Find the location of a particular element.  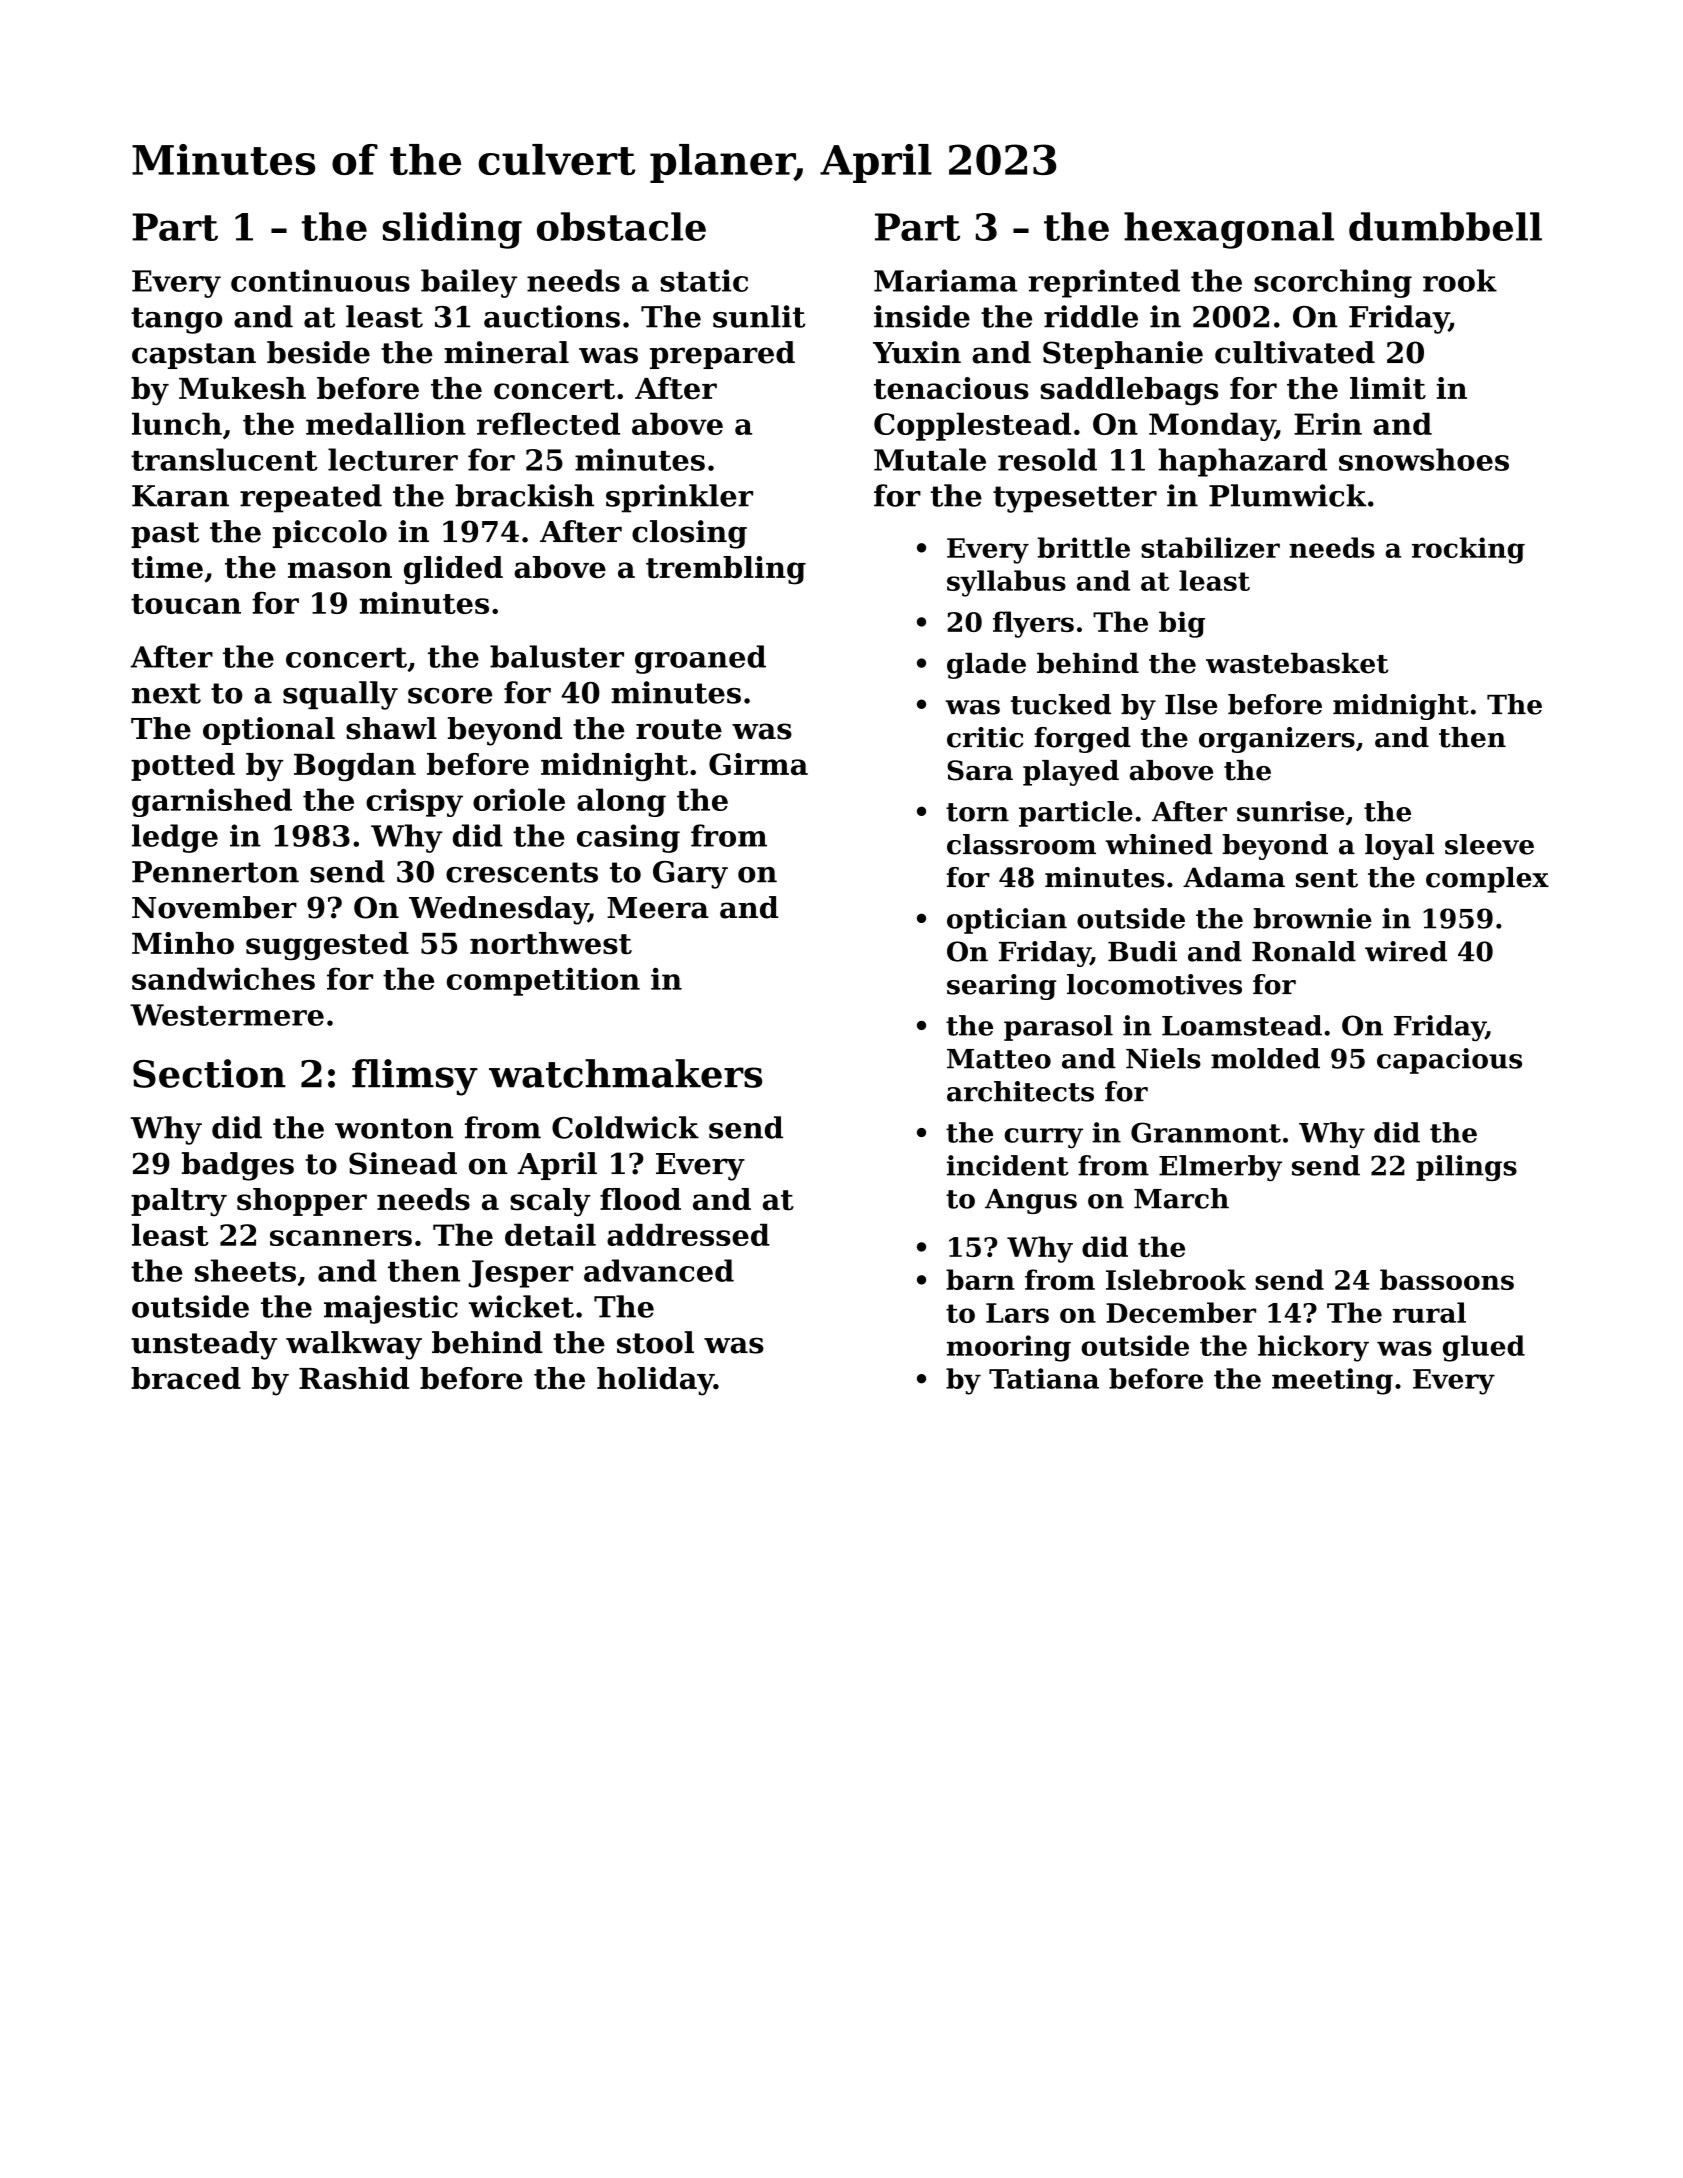

Jesper is located at coordinates (520, 1274).
